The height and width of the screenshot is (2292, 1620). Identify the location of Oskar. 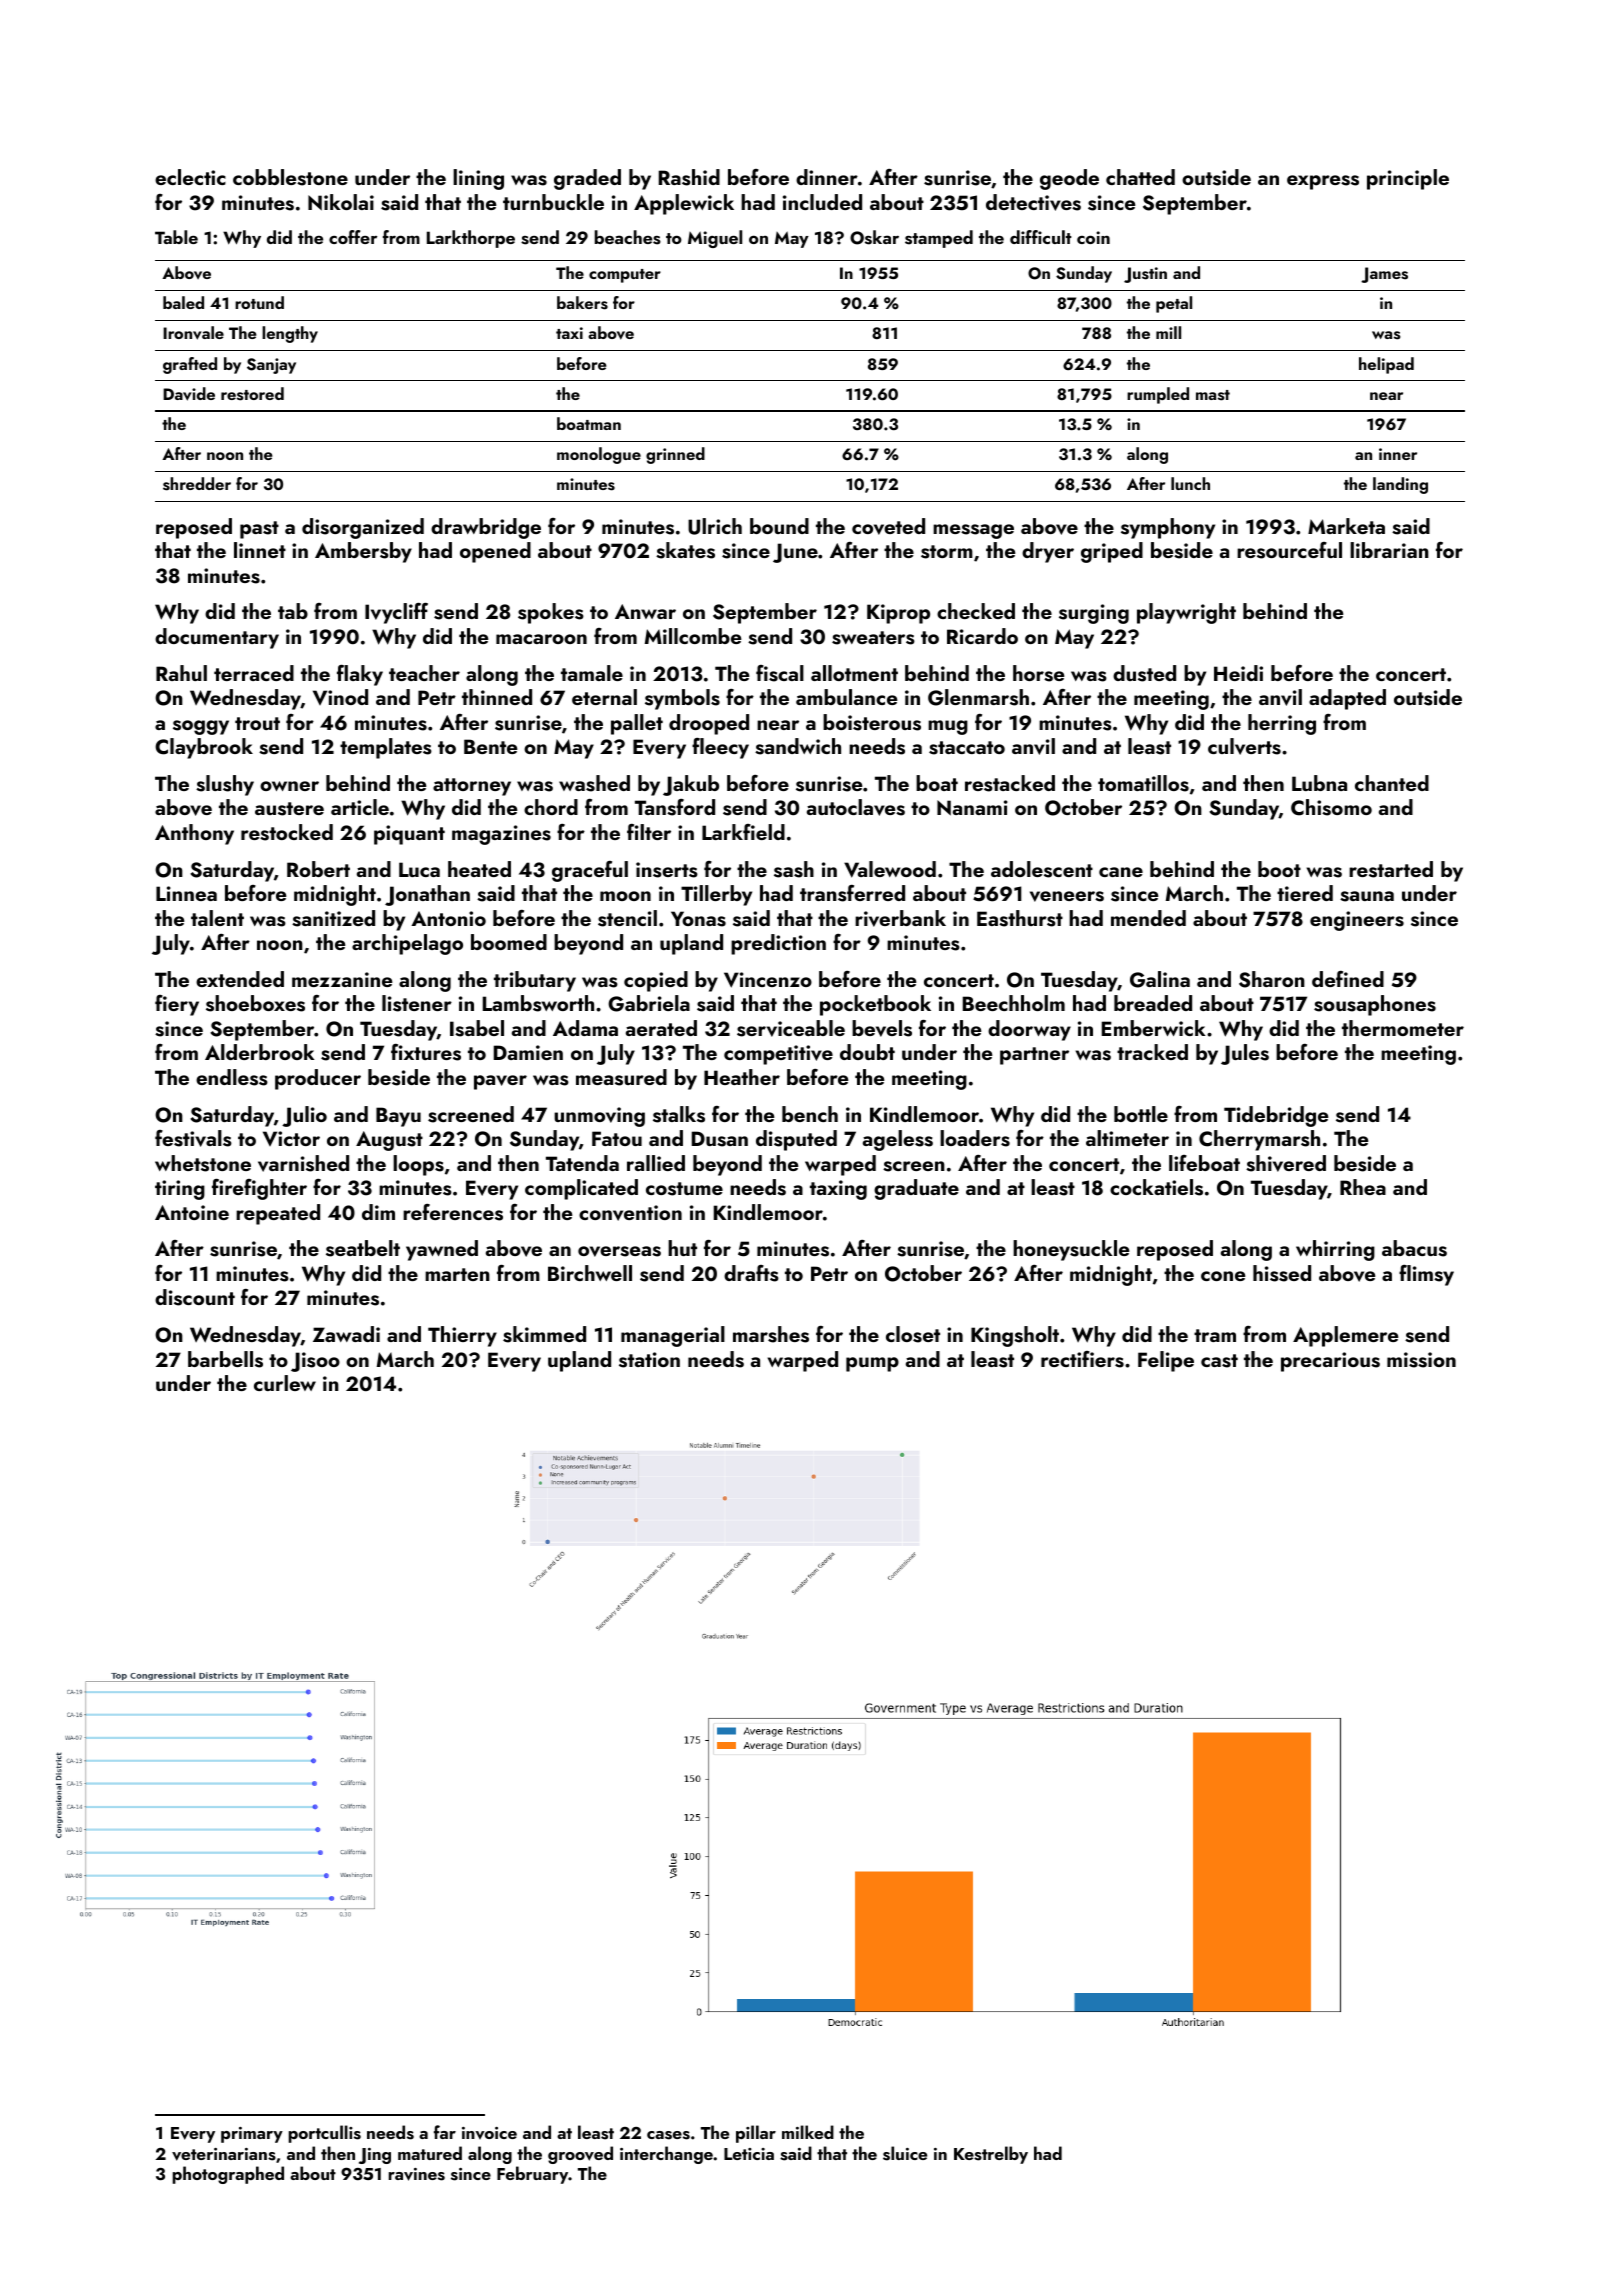
(874, 237).
